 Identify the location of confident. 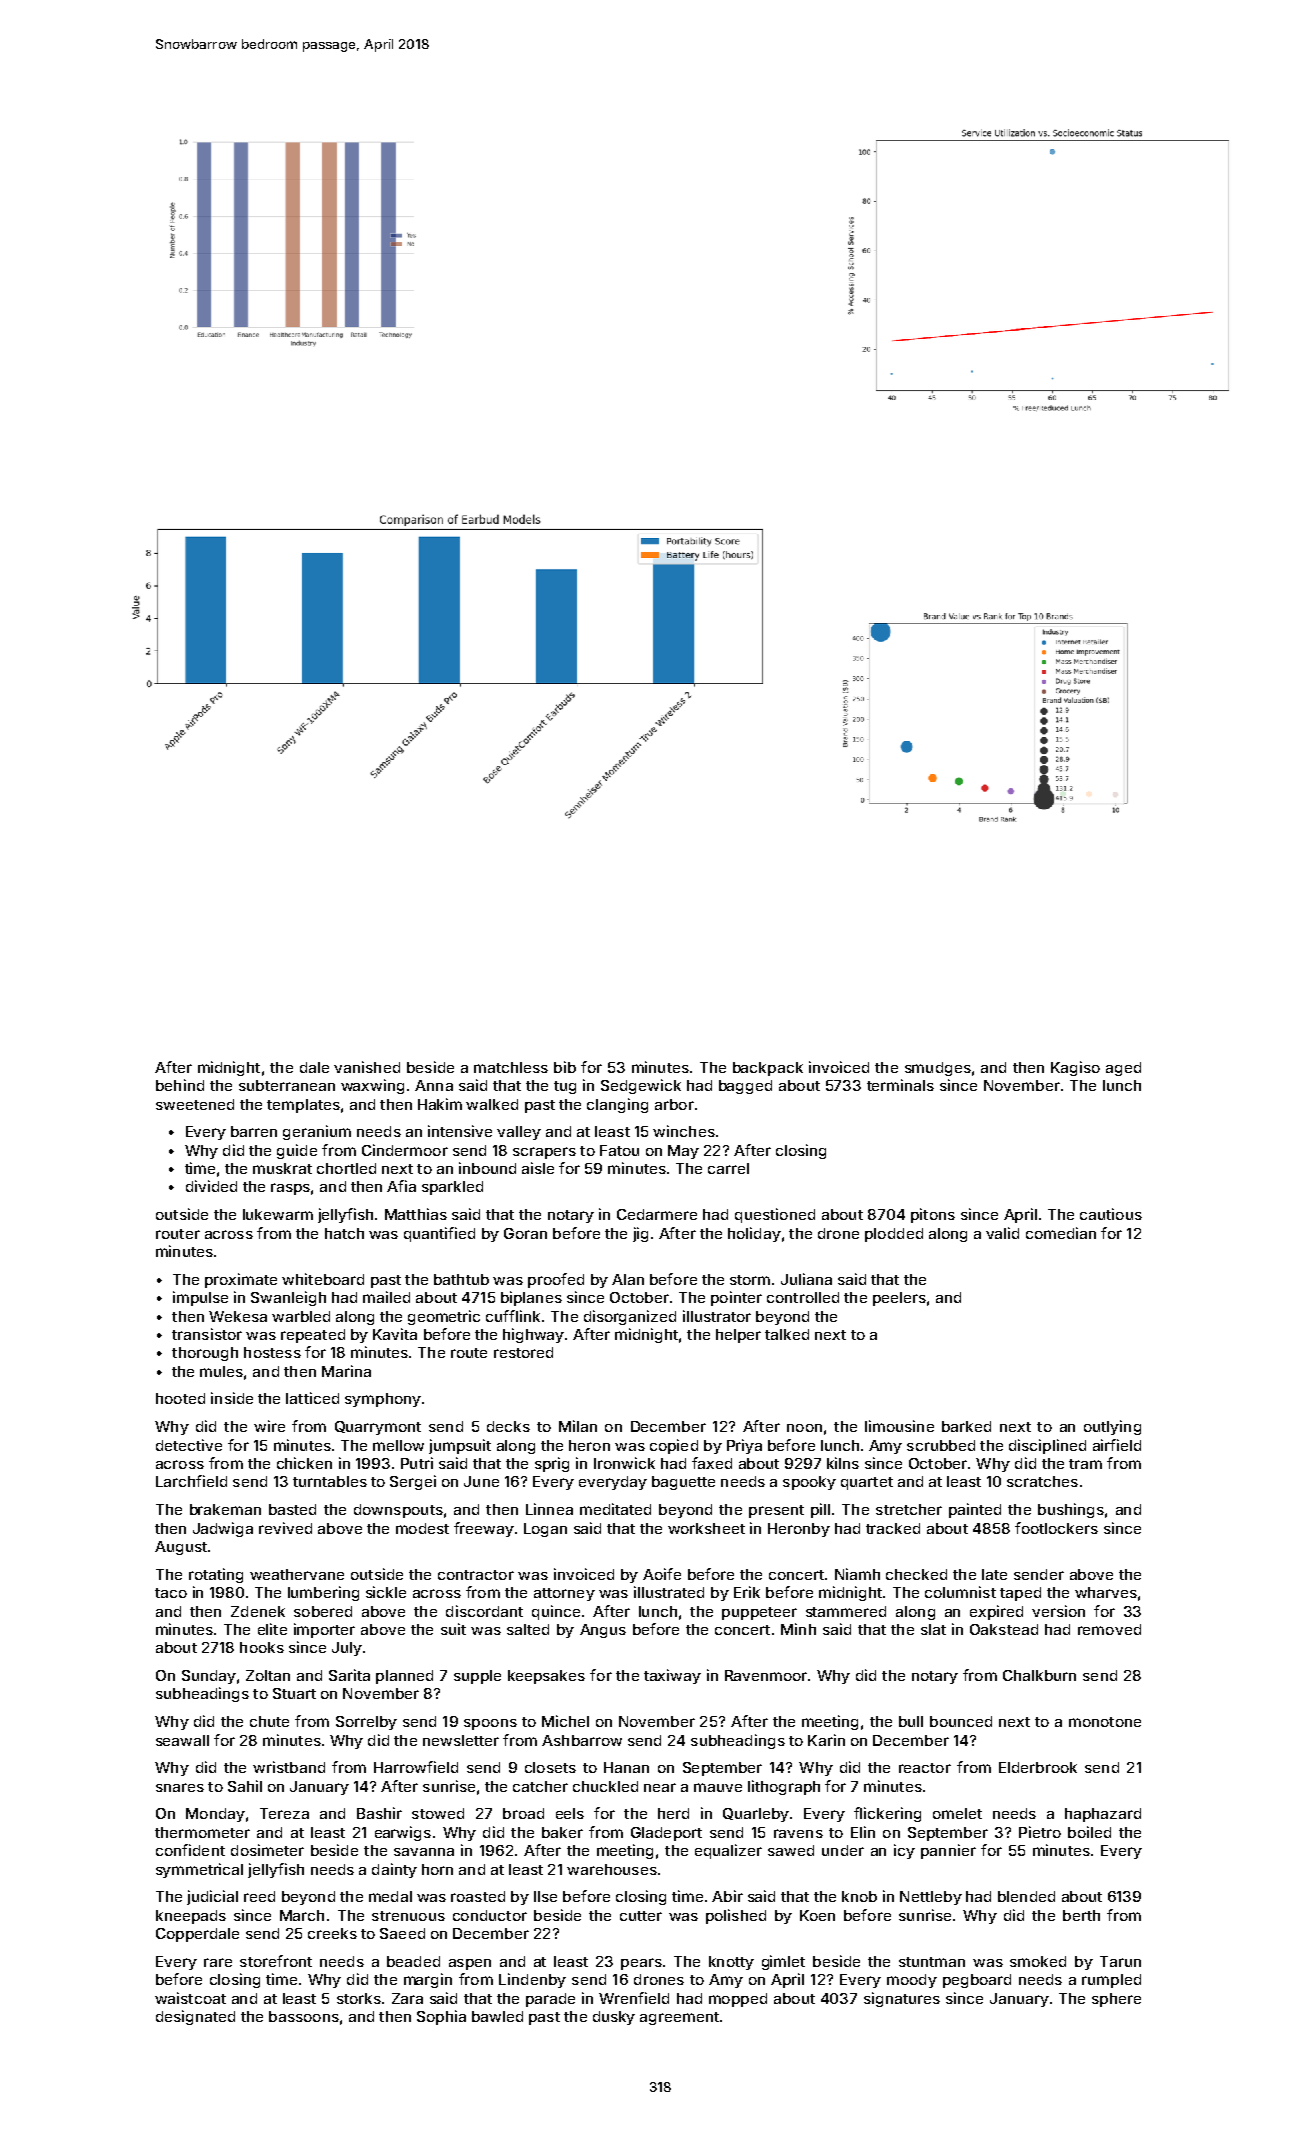
(190, 1850).
